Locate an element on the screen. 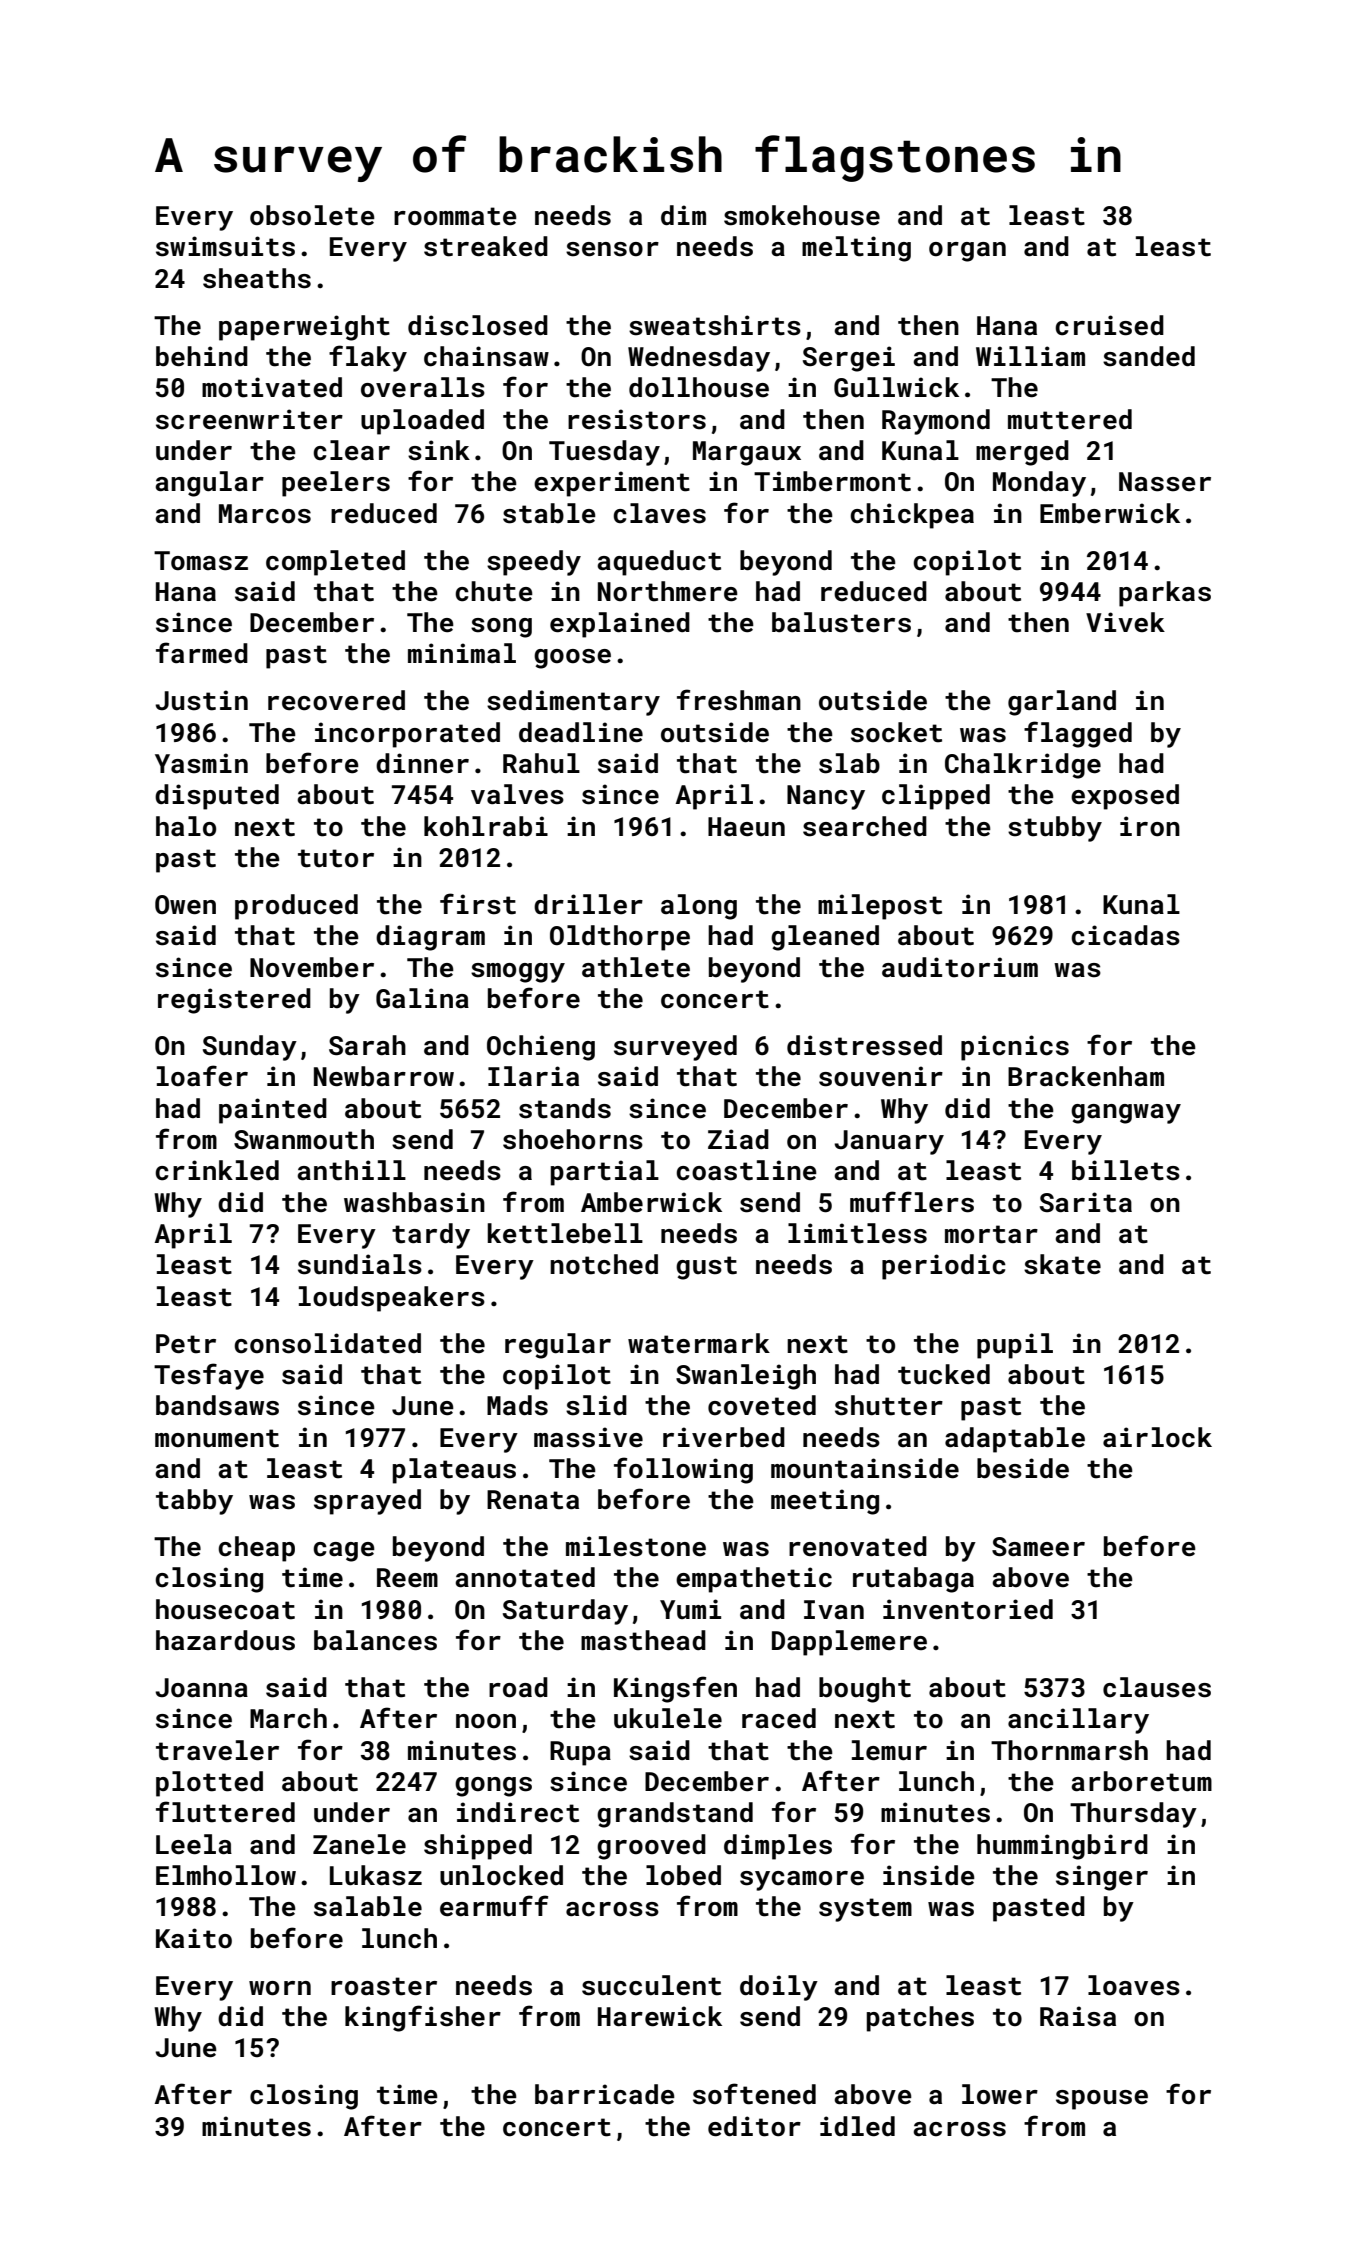 This screenshot has height=2258, width=1371. plateaus is located at coordinates (454, 1471).
